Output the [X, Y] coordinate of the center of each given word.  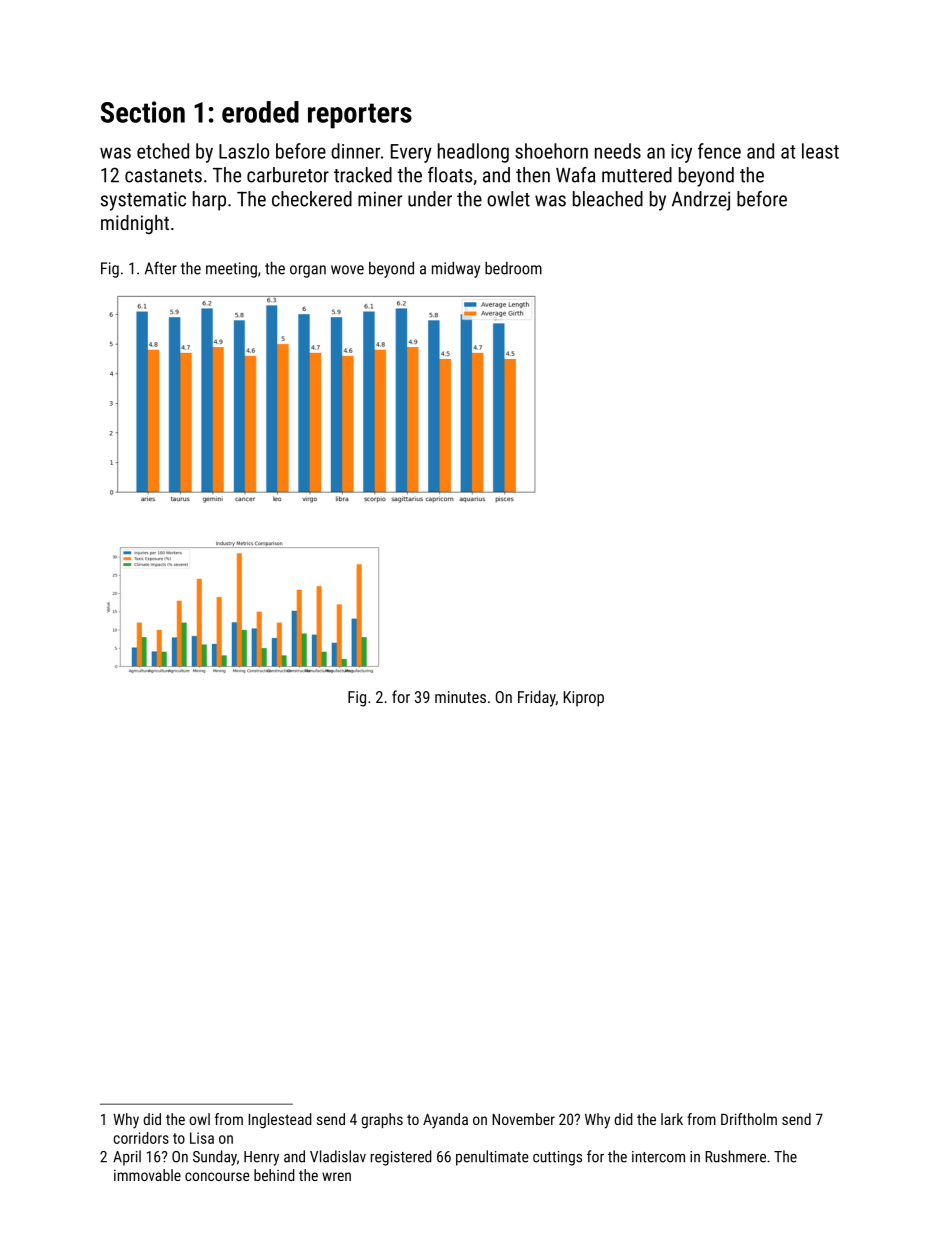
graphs [382, 1121]
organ [308, 271]
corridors [141, 1138]
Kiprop [584, 699]
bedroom [513, 268]
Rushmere [735, 1156]
